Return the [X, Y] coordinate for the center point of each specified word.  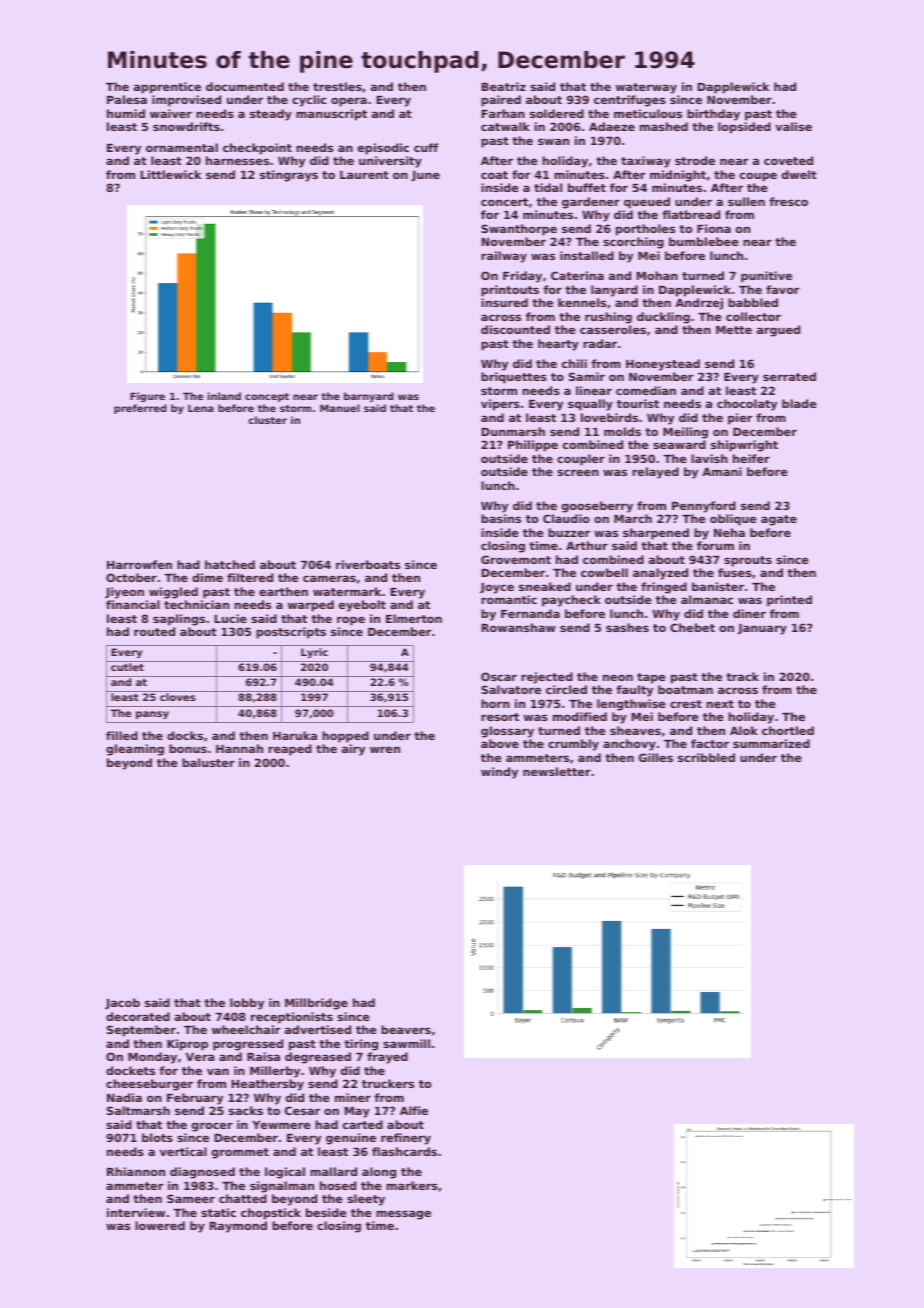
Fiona [714, 228]
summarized [771, 743]
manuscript [331, 115]
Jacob [122, 1003]
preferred [140, 409]
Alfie [414, 1110]
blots [157, 1137]
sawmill [406, 1043]
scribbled [706, 757]
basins [501, 518]
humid [126, 113]
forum [715, 545]
